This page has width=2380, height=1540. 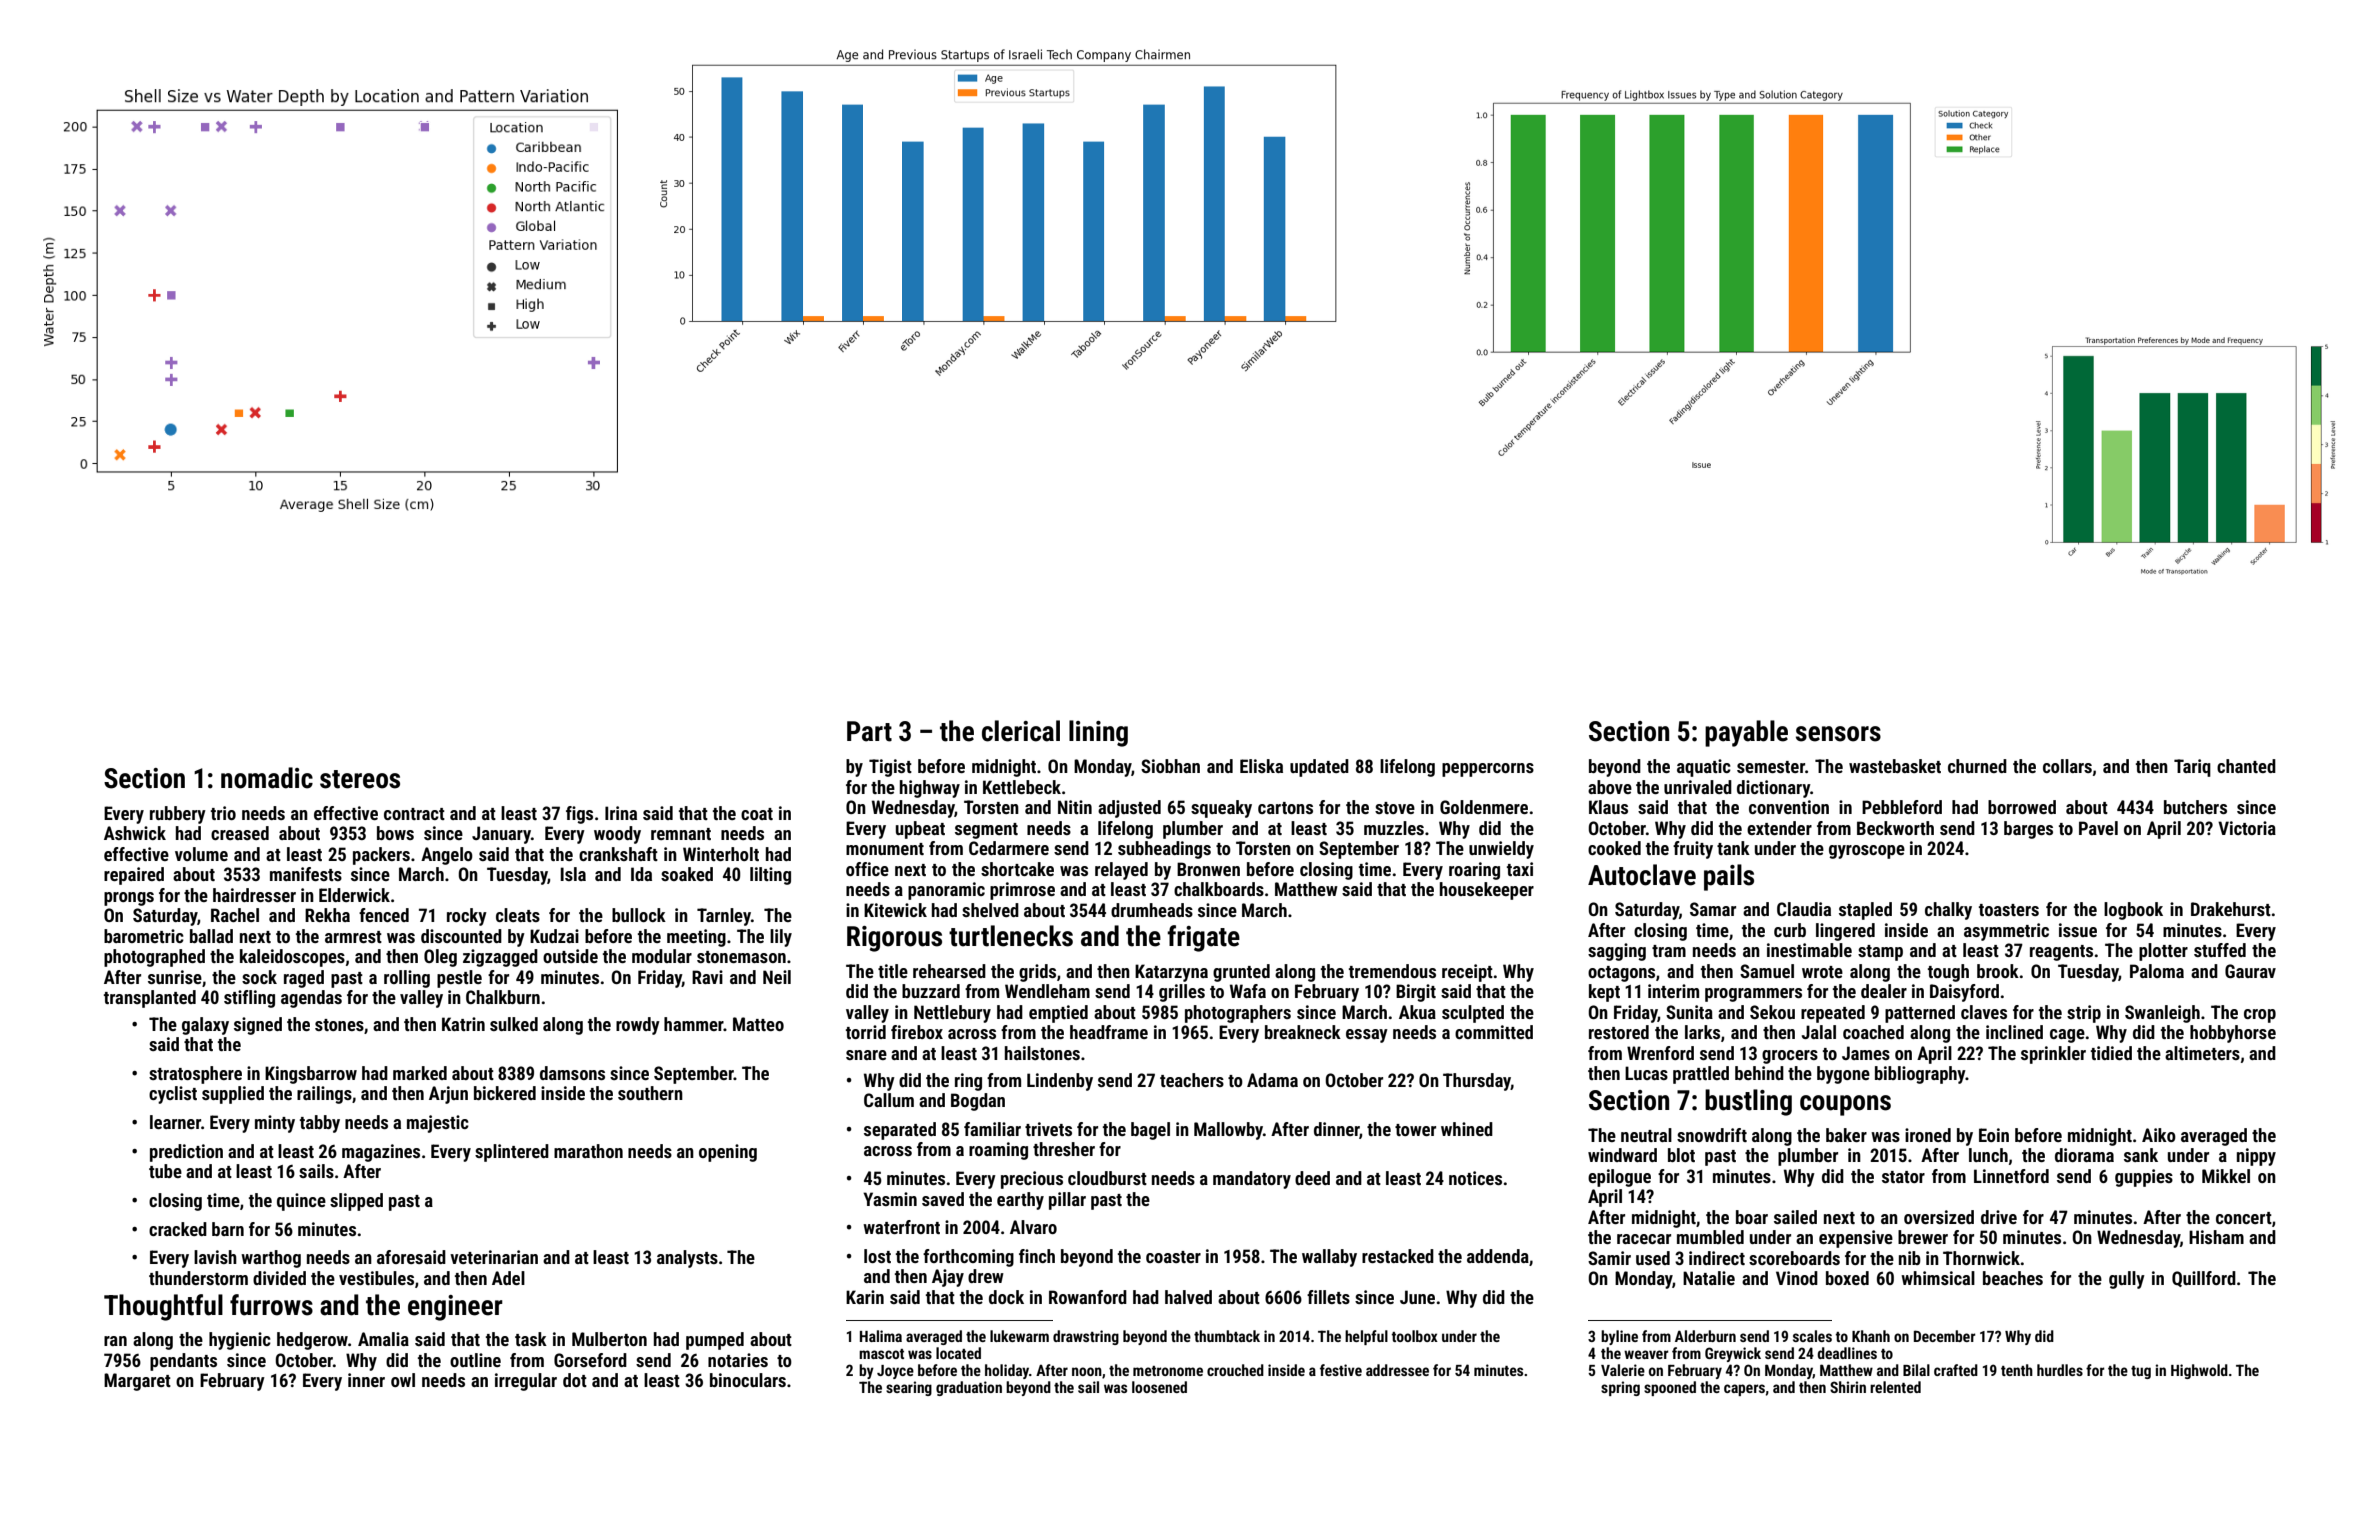 I want to click on breakneck, so click(x=1303, y=1032).
